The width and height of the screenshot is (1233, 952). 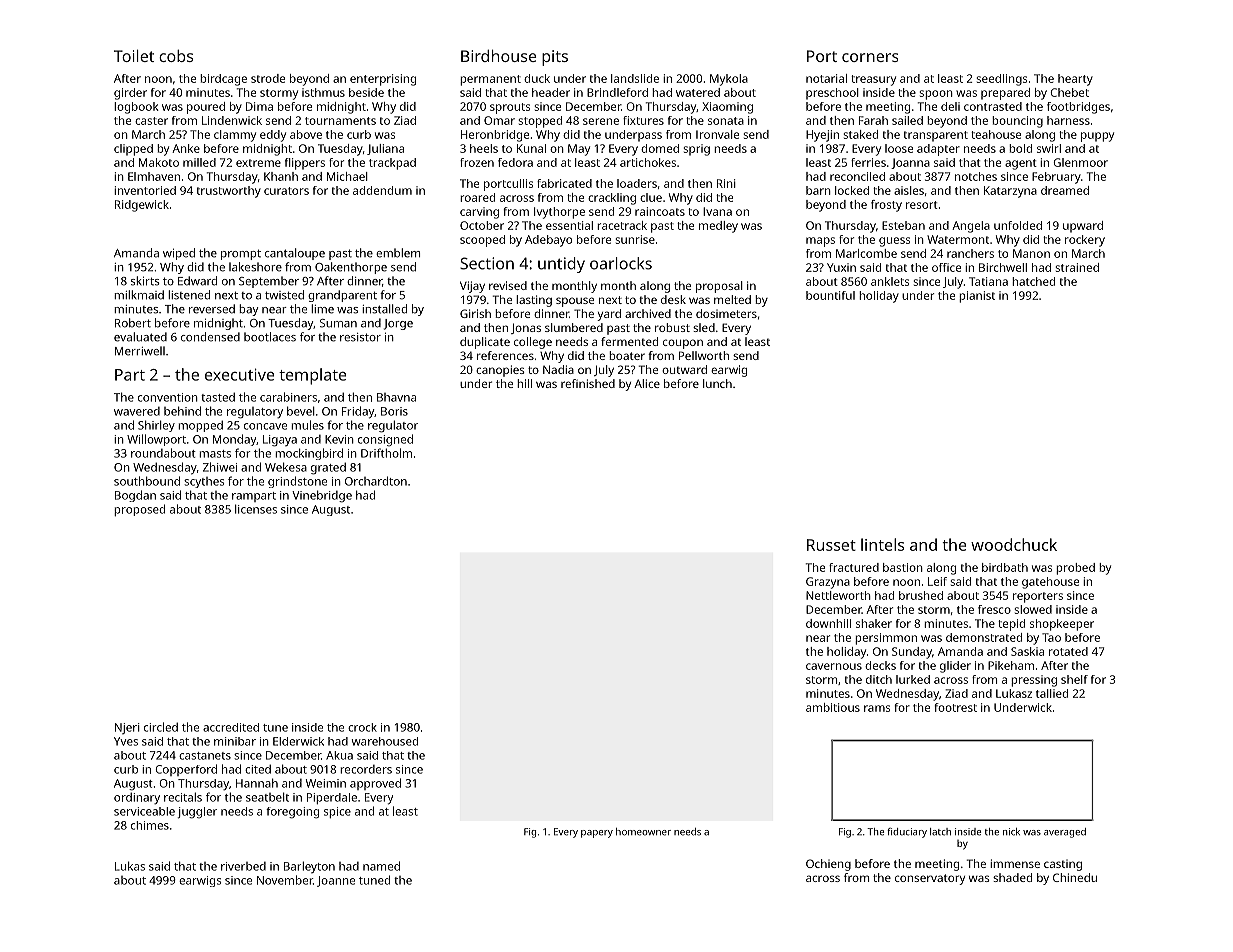 I want to click on bootlaces, so click(x=270, y=337).
